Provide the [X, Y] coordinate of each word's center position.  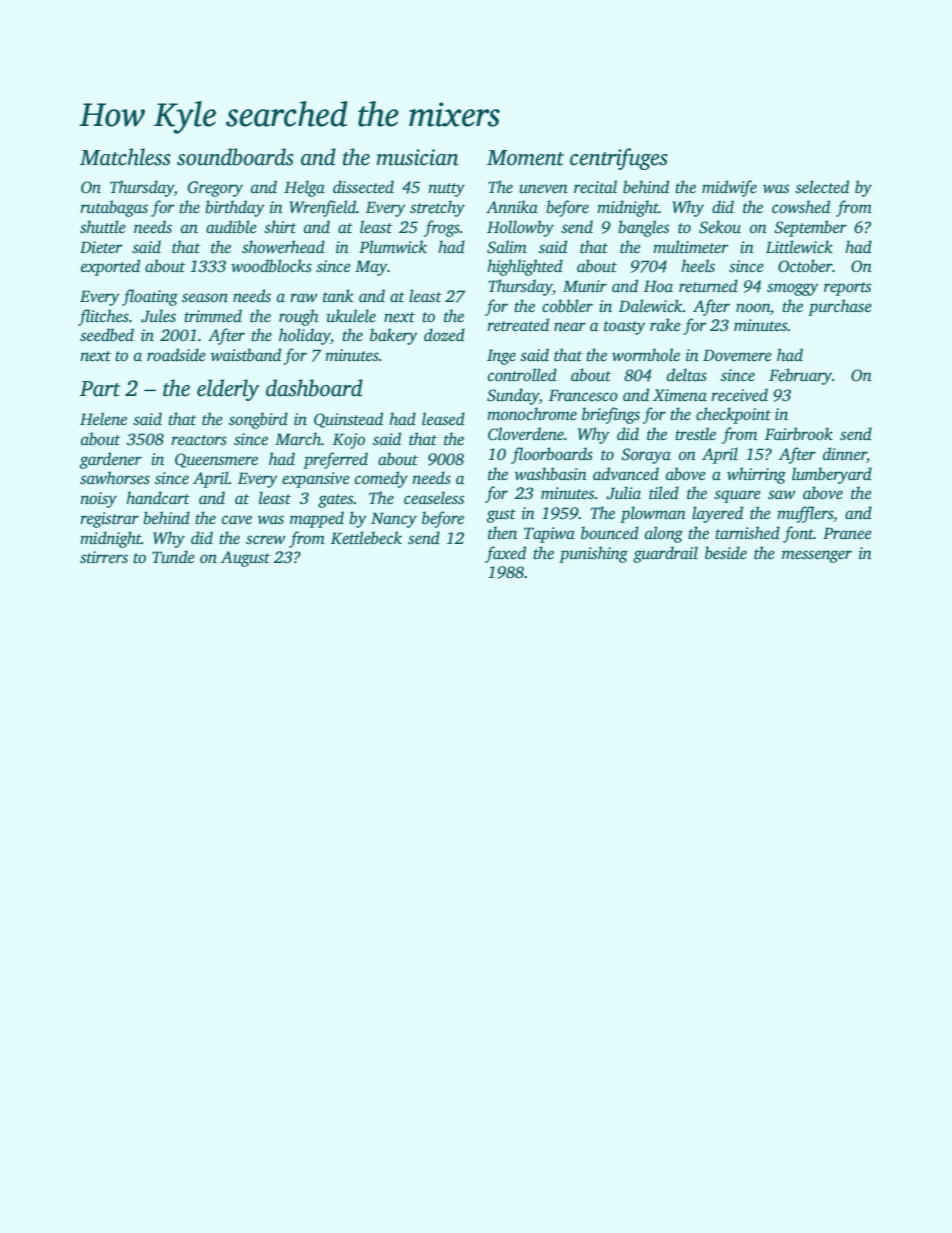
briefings [611, 415]
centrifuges [619, 159]
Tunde [173, 557]
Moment [525, 158]
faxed [505, 554]
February [800, 376]
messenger [817, 556]
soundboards [235, 157]
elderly [228, 390]
